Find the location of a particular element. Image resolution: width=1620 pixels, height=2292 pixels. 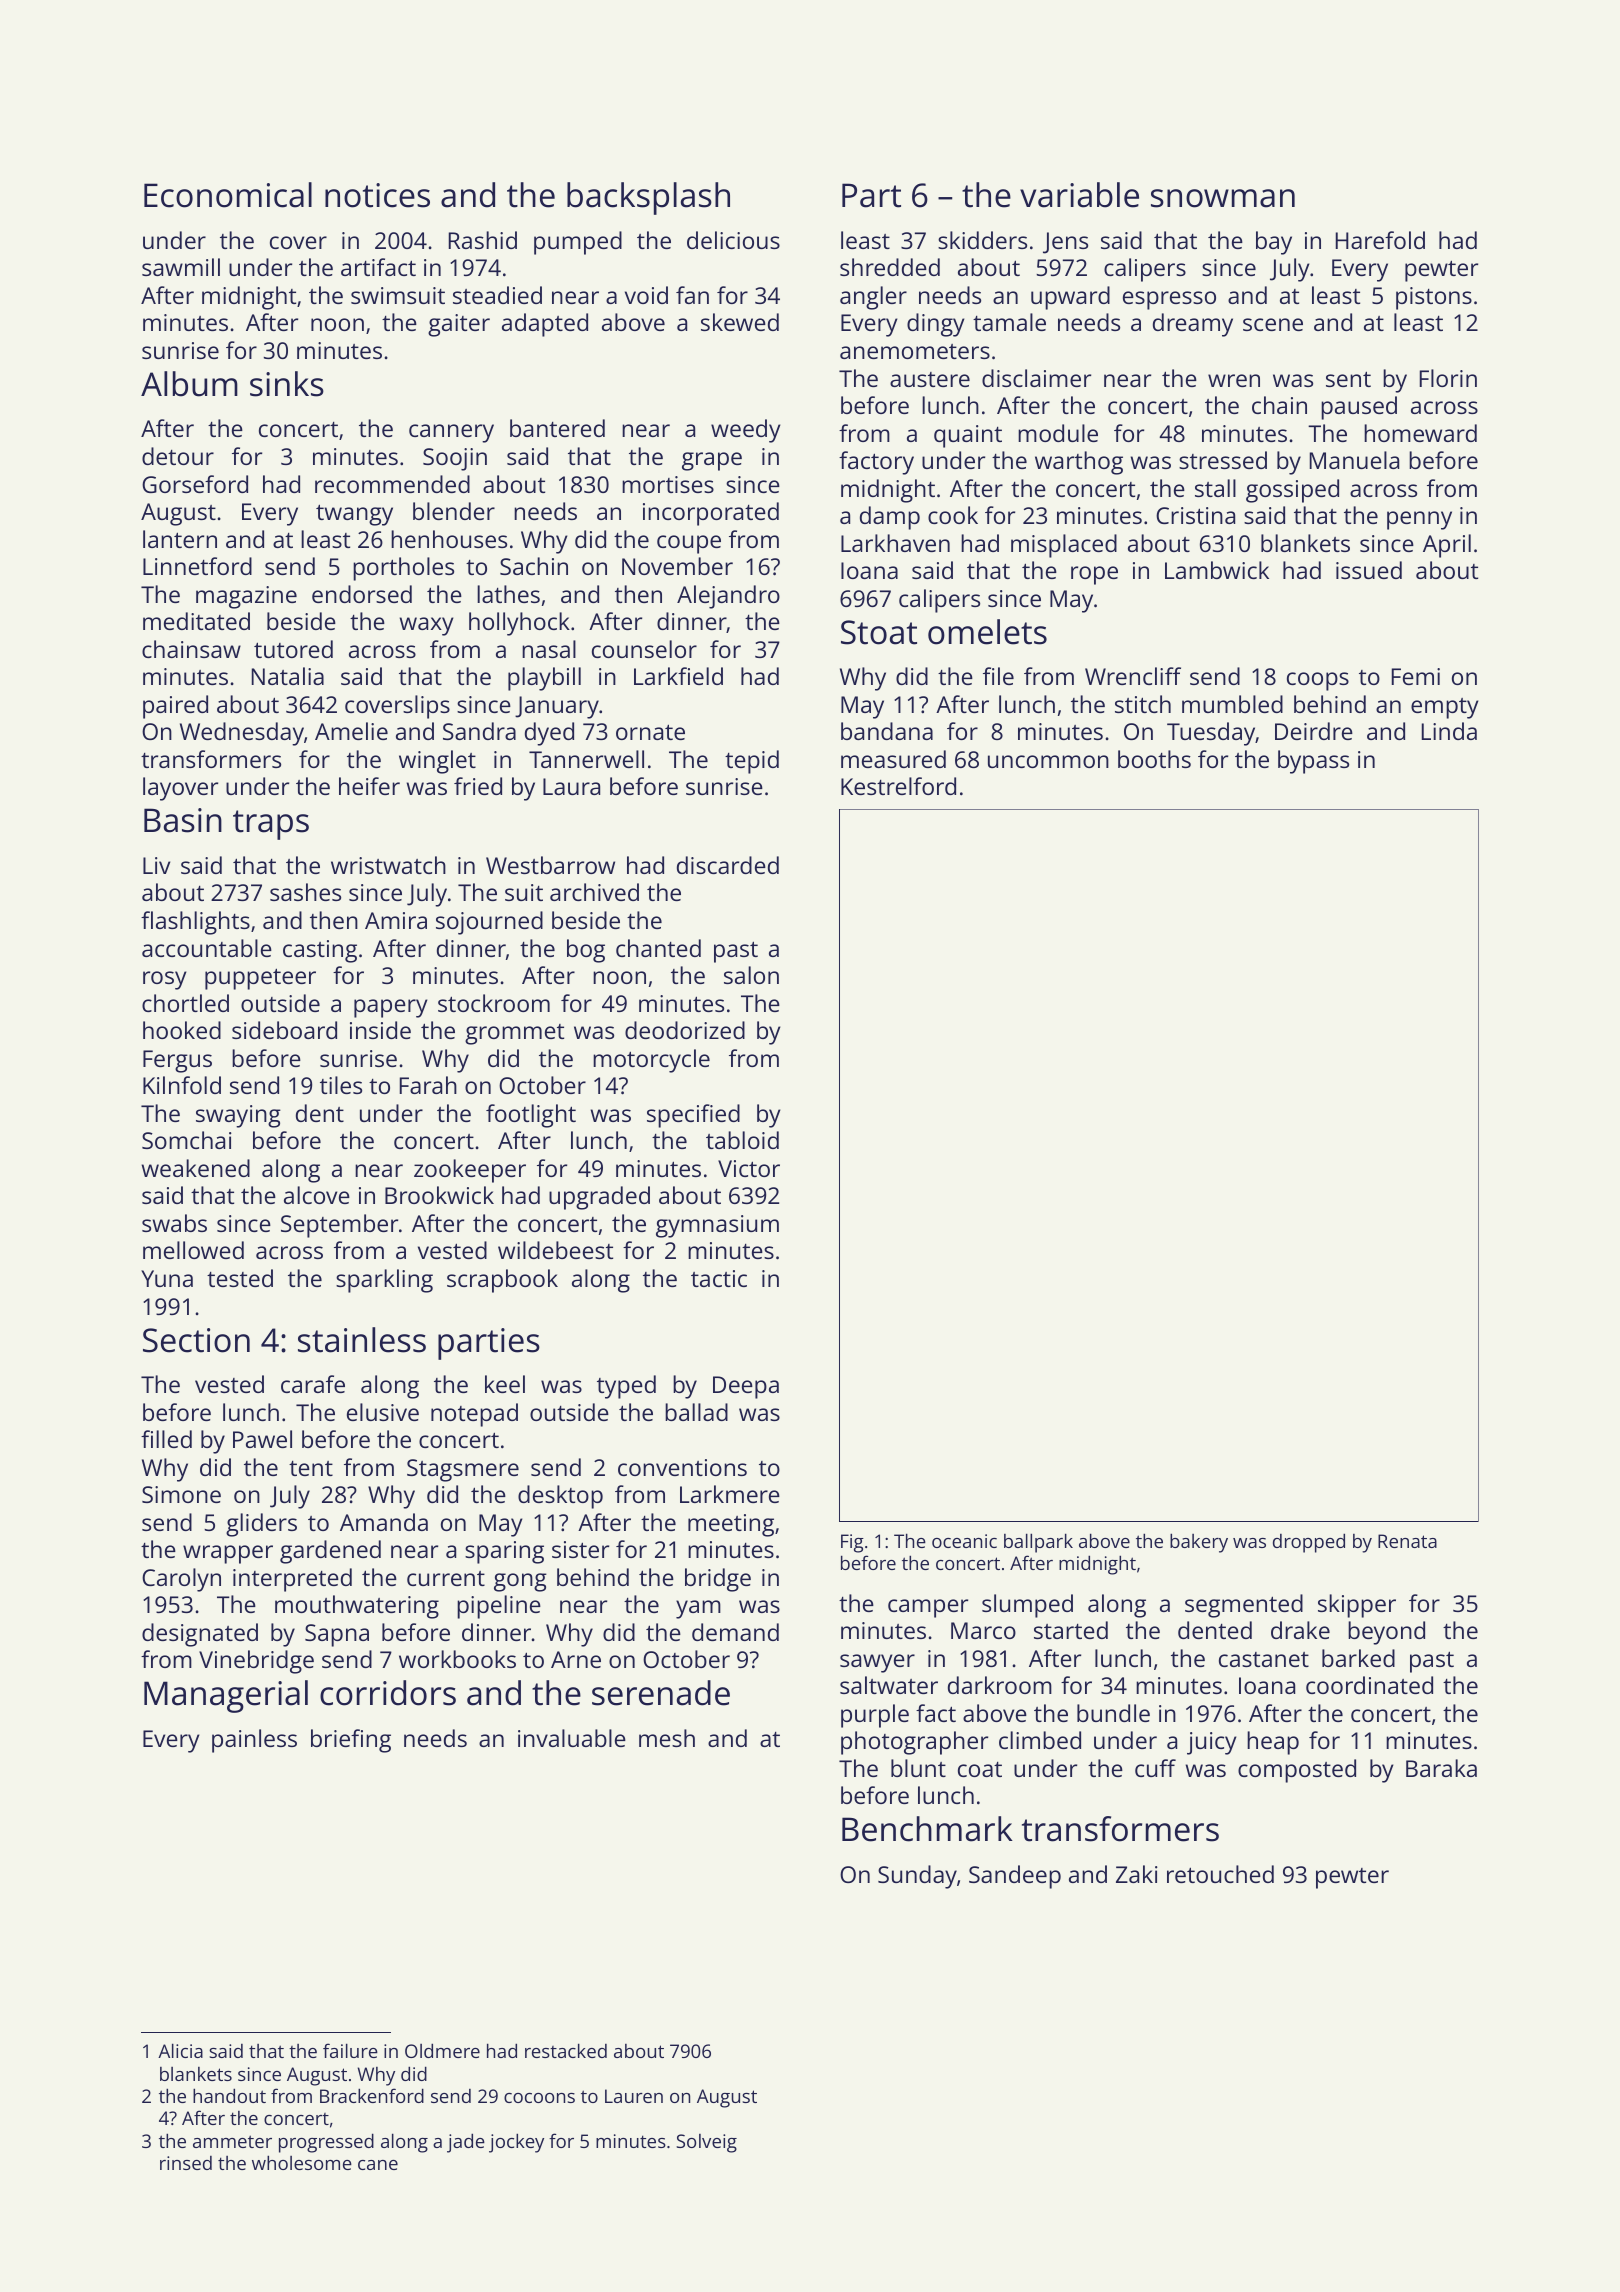

variable is located at coordinates (1079, 195).
